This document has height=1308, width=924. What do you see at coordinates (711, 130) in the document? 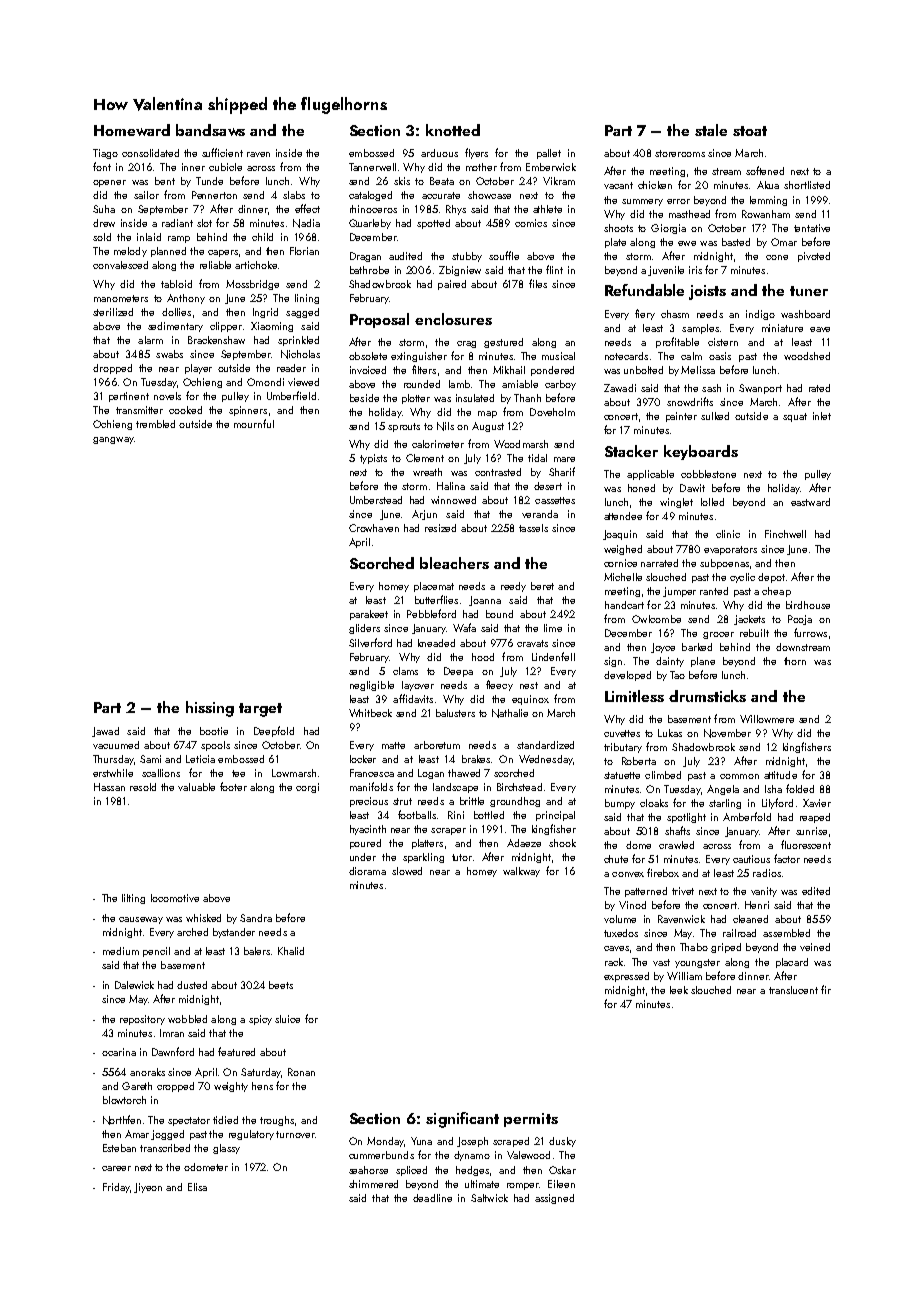
I see `stale` at bounding box center [711, 130].
